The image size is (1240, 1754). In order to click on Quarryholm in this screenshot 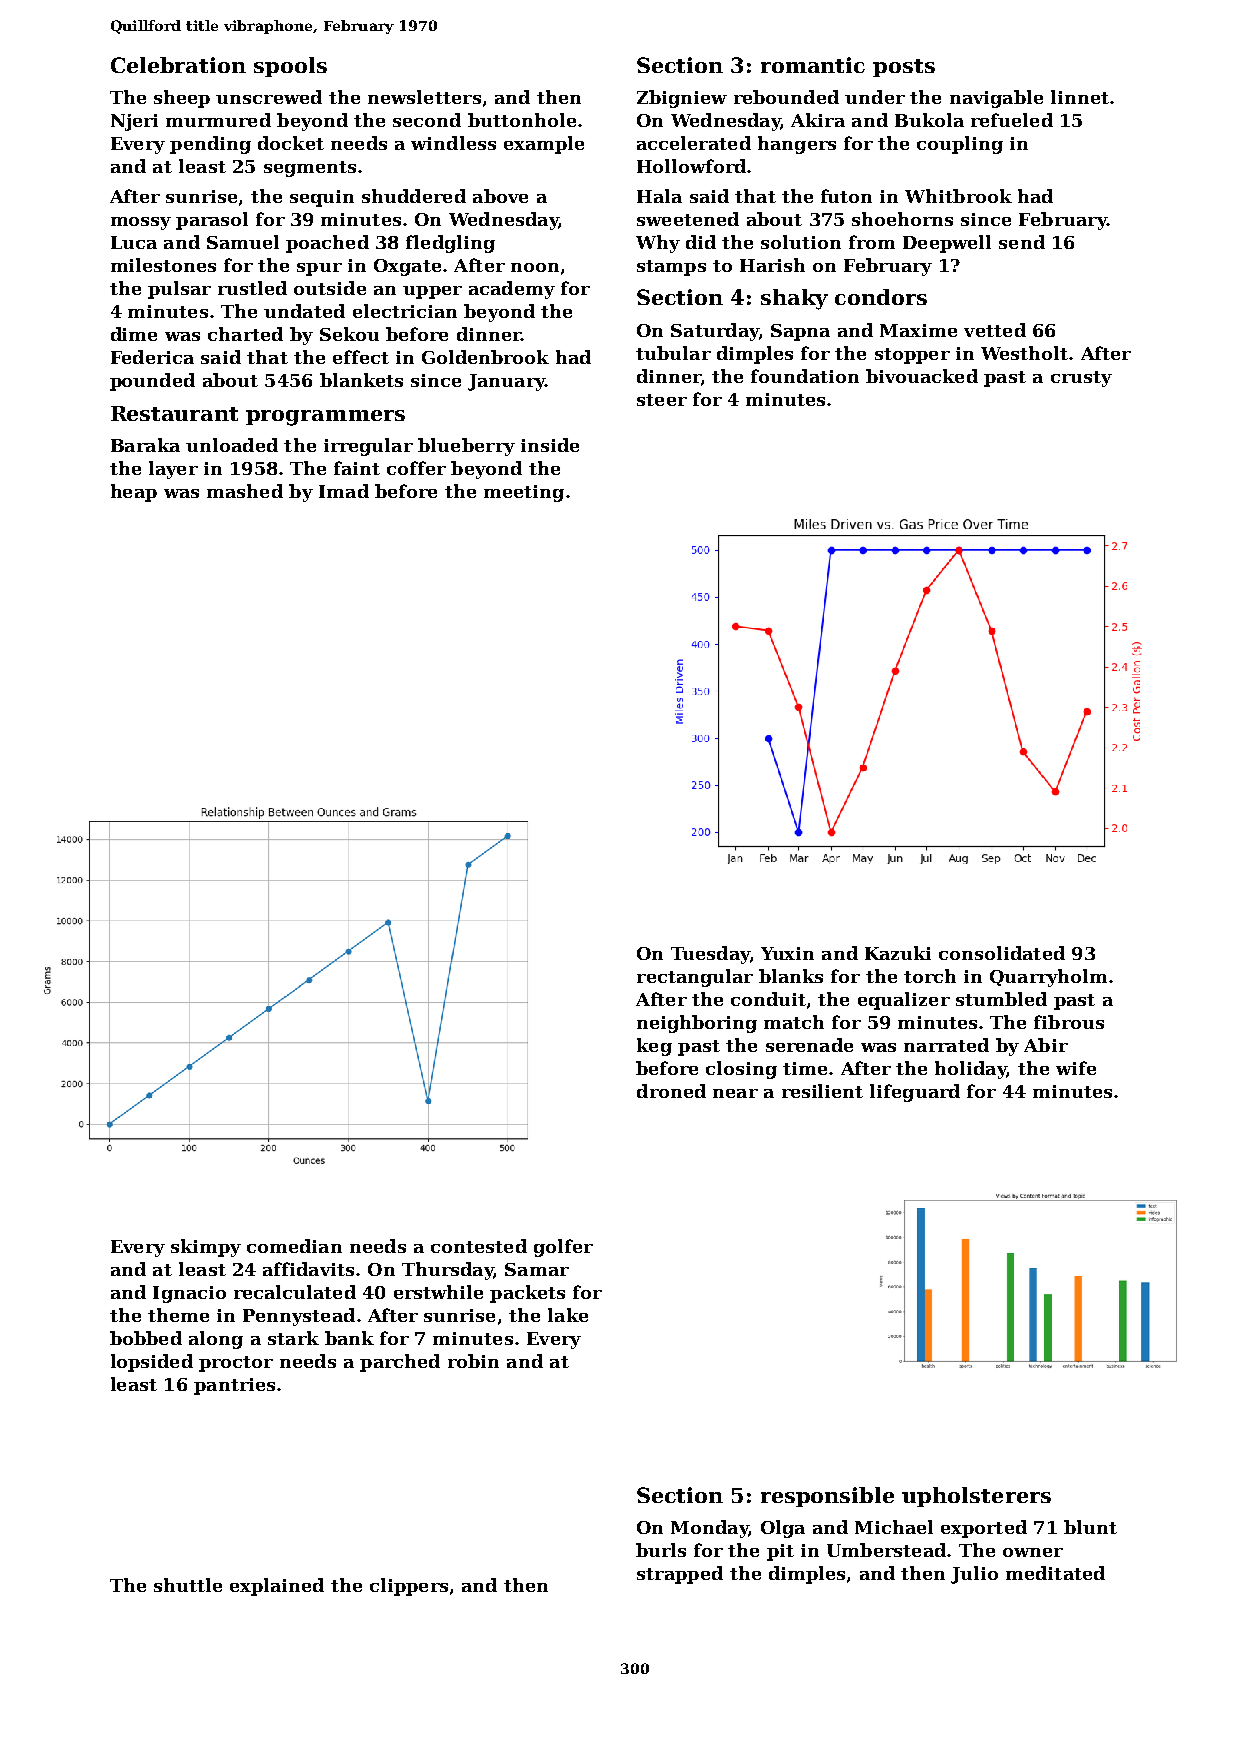, I will do `click(1048, 978)`.
